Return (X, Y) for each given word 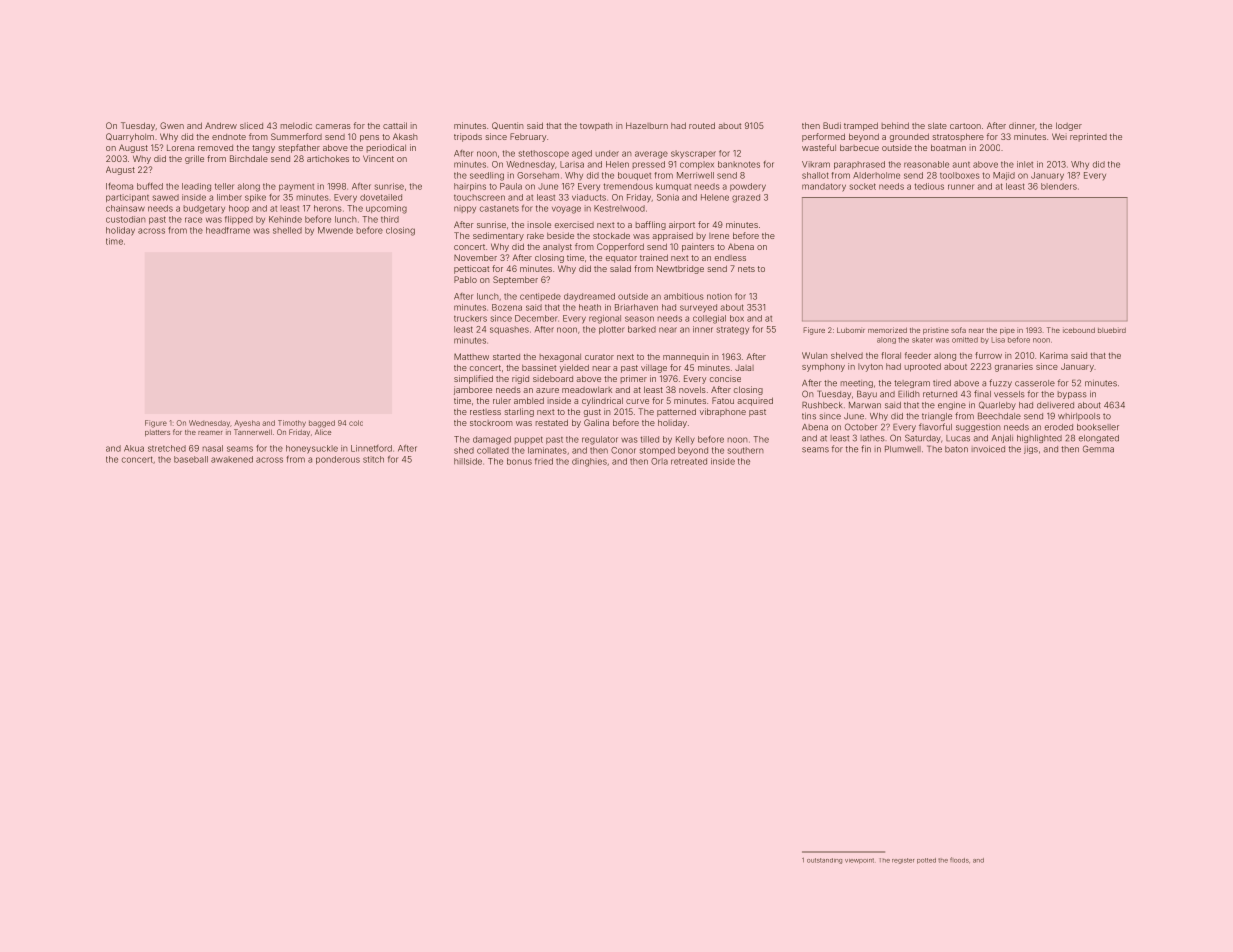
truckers (470, 318)
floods (959, 860)
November (475, 257)
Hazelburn (647, 125)
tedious (929, 186)
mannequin (686, 357)
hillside (468, 461)
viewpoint (859, 861)
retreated (689, 461)
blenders (1059, 186)
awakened (232, 459)
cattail (395, 125)
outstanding (824, 861)
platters (157, 433)
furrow (988, 355)
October (861, 427)
